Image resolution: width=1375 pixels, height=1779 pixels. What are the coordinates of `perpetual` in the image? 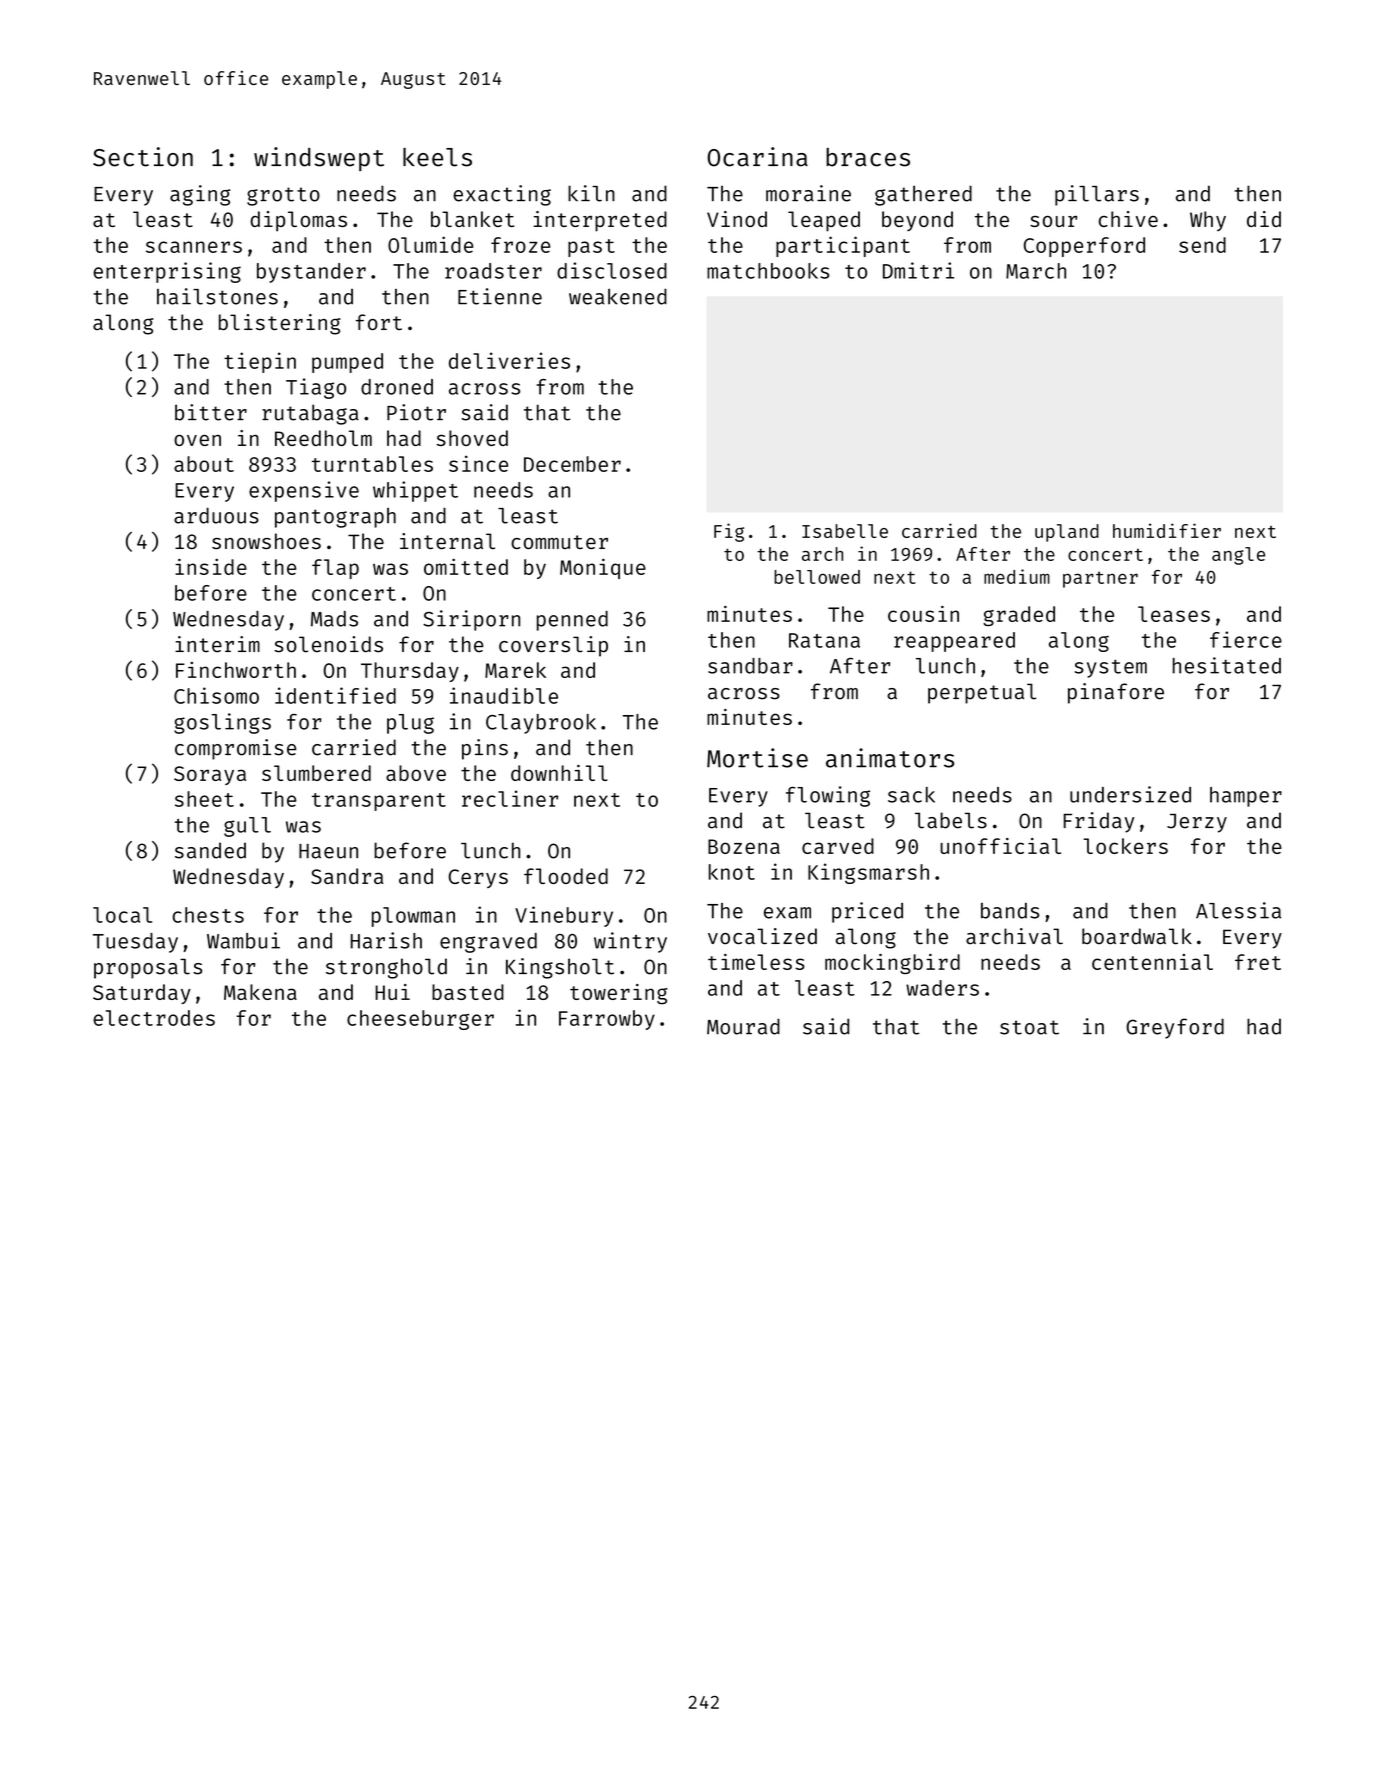 It's located at (982, 693).
